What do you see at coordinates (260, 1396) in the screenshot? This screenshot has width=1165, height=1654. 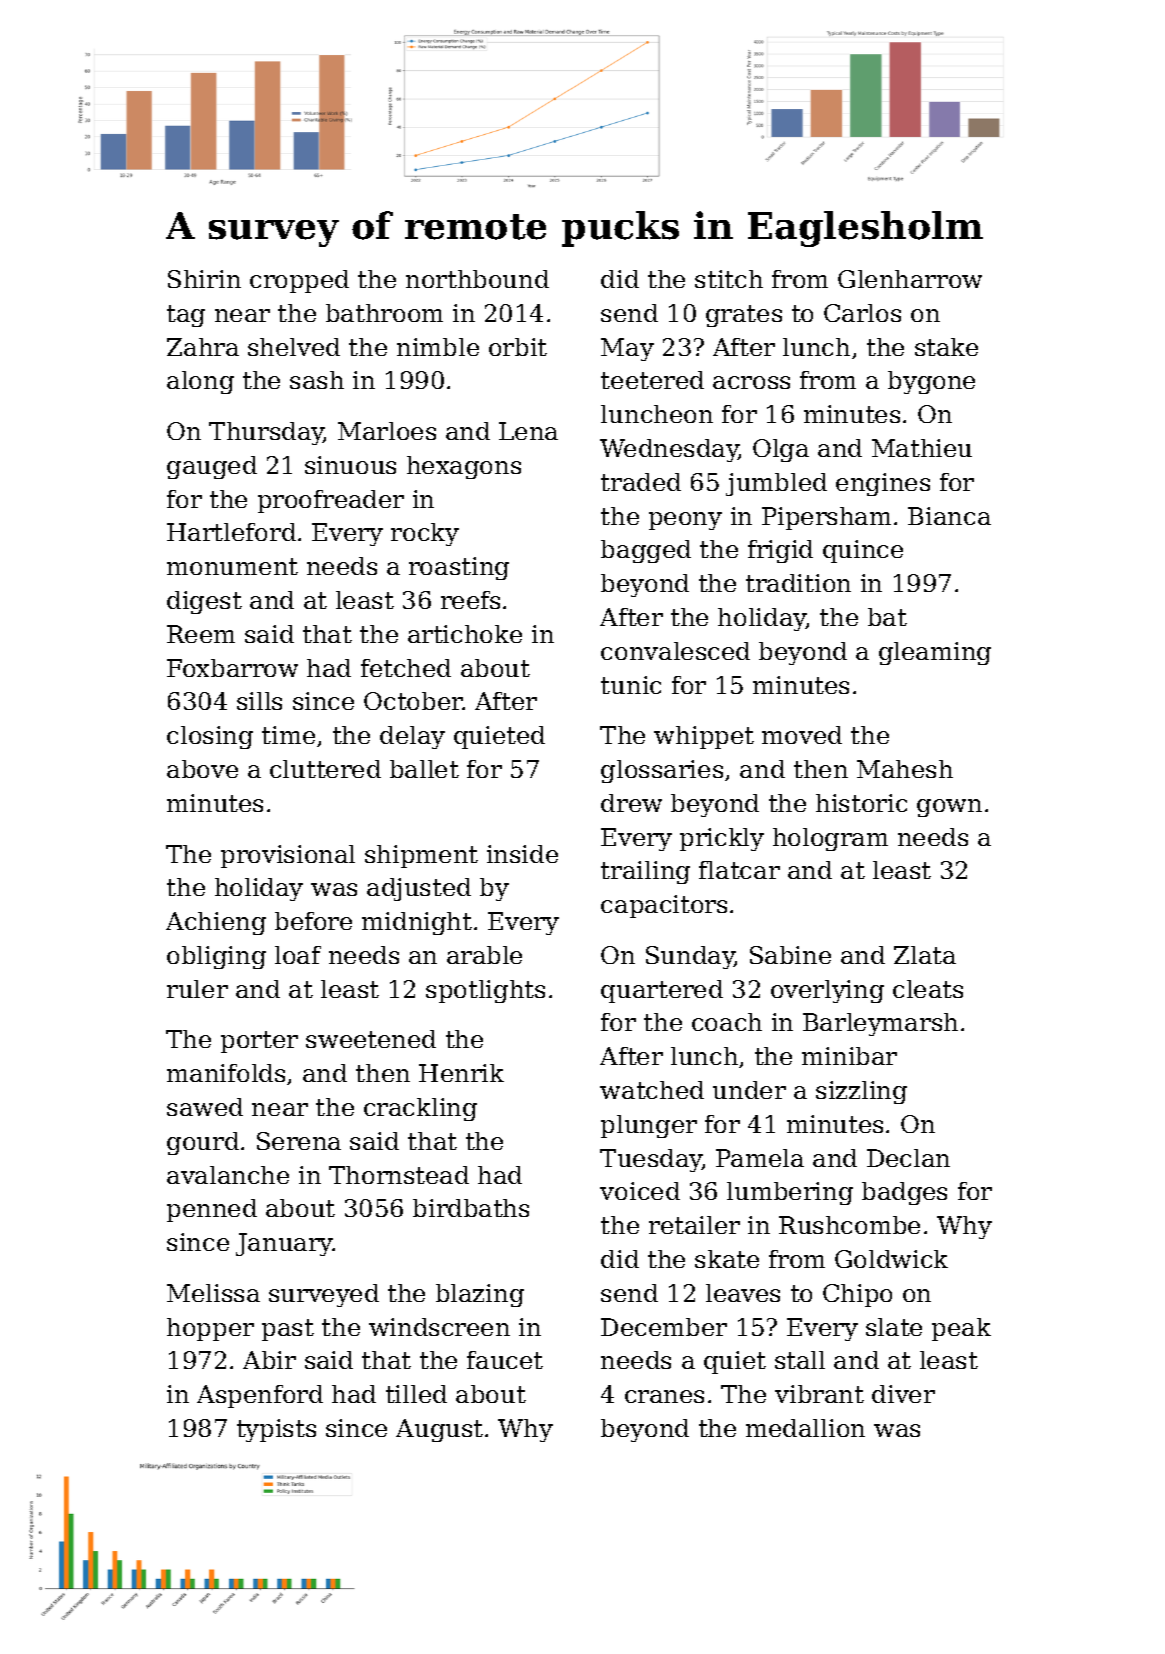 I see `Aspenford` at bounding box center [260, 1396].
